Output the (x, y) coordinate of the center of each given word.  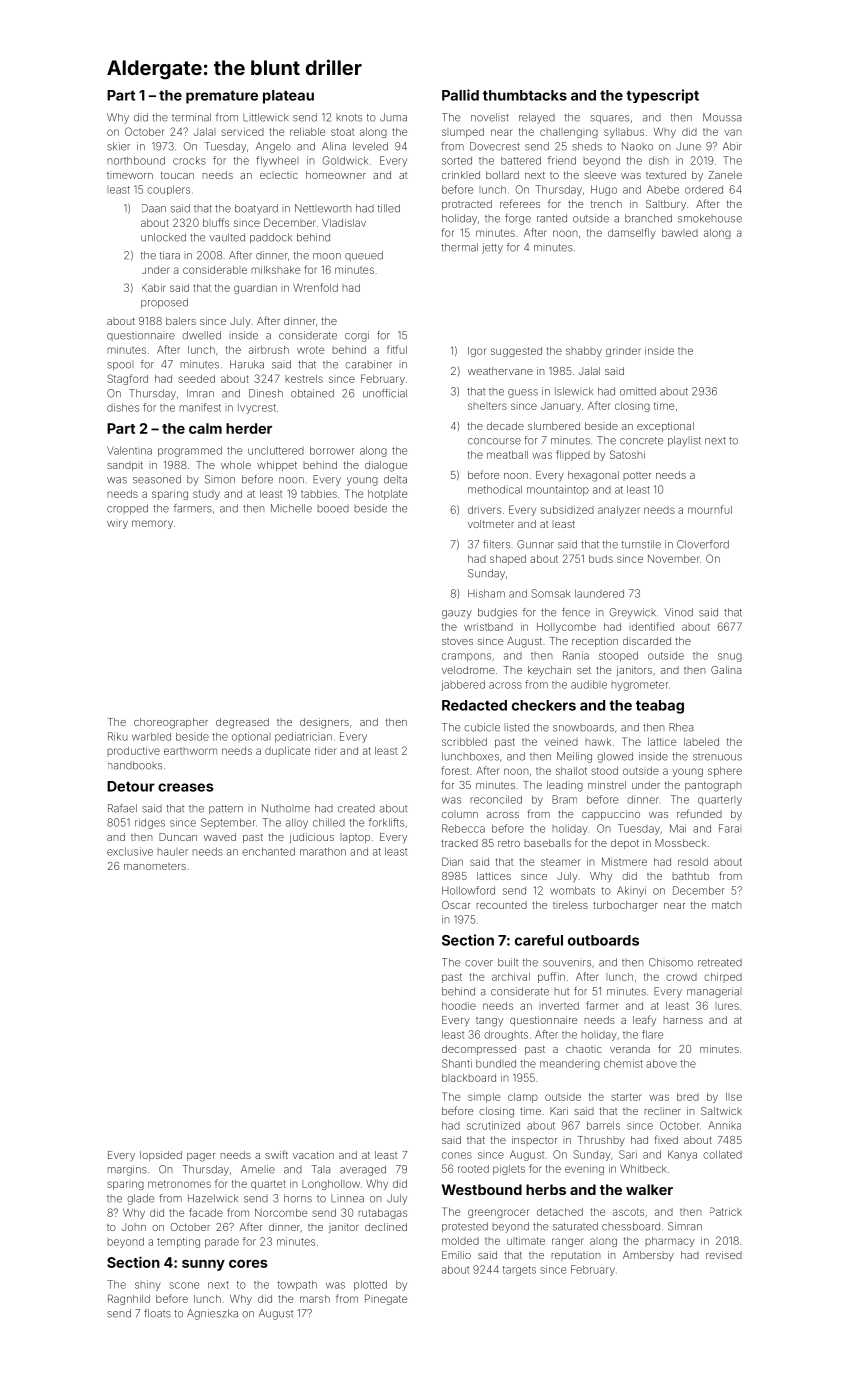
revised (724, 1255)
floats (157, 1313)
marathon (323, 851)
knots (349, 118)
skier (118, 146)
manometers (155, 866)
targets (519, 1271)
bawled (680, 233)
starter (626, 1097)
